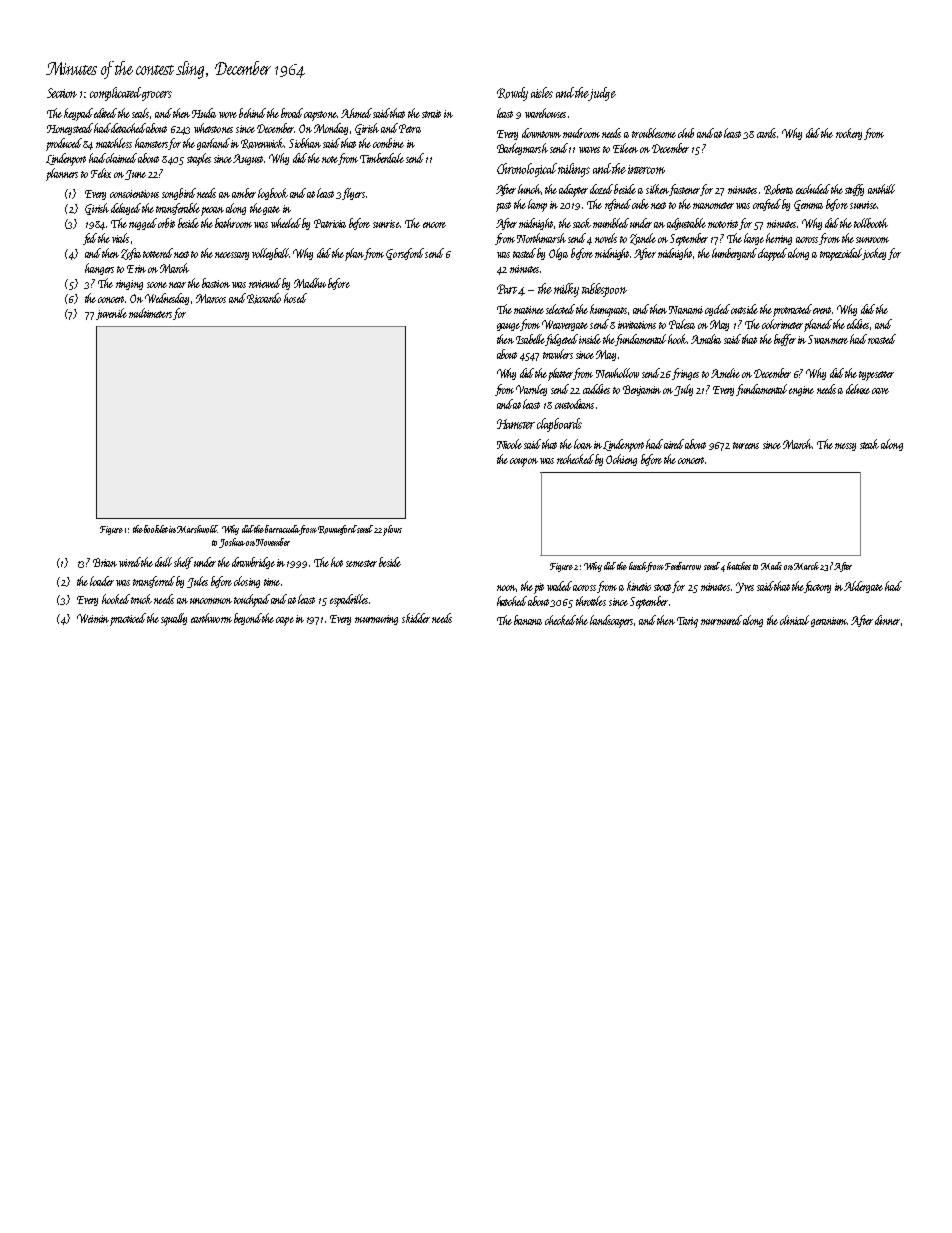 The image size is (952, 1233). Describe the element at coordinates (887, 620) in the page. I see `dinner` at that location.
